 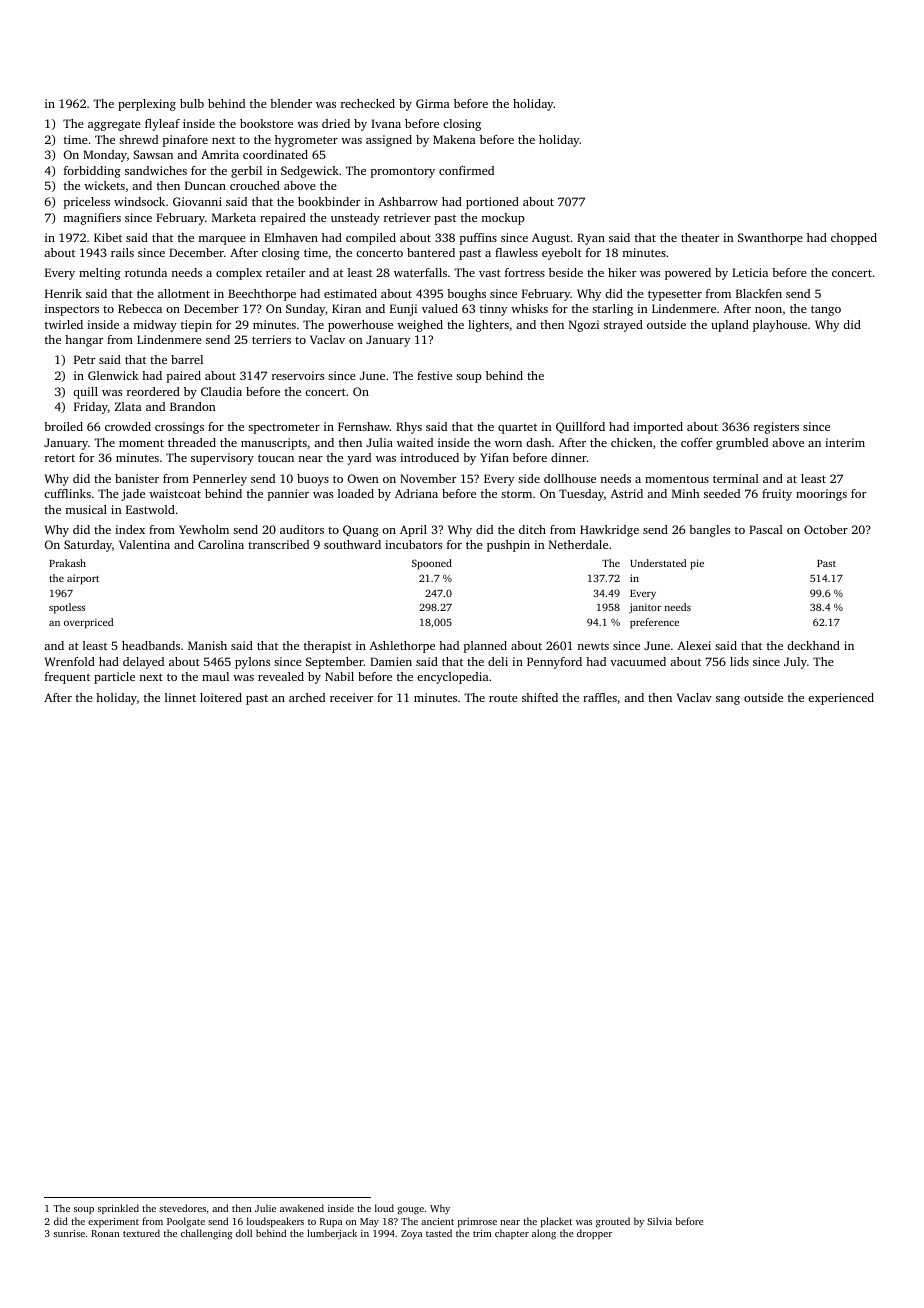 What do you see at coordinates (700, 237) in the screenshot?
I see `theater` at bounding box center [700, 237].
